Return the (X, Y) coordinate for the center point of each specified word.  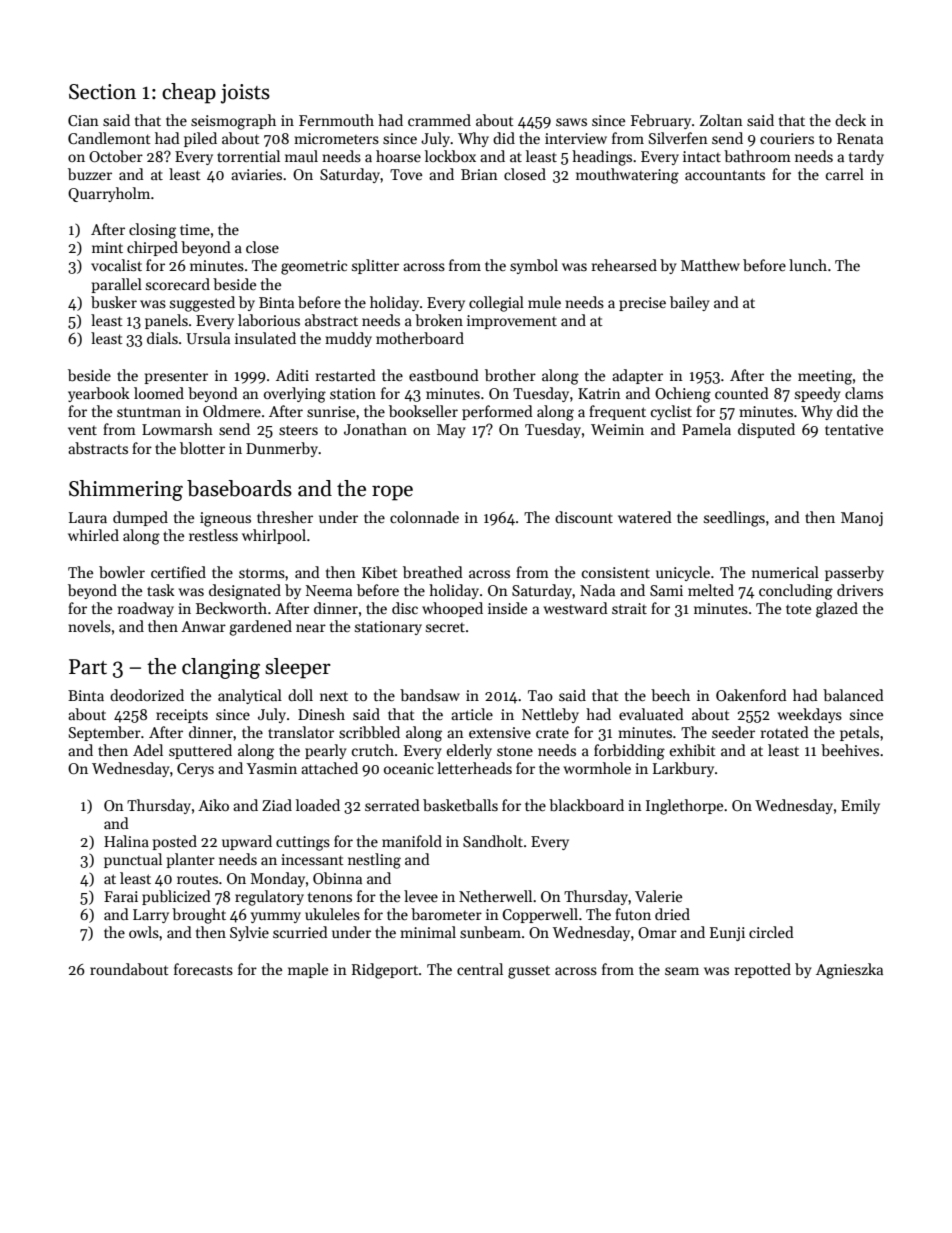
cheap (189, 93)
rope (392, 493)
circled (771, 932)
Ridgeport (385, 971)
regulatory (269, 898)
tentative (854, 429)
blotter (202, 448)
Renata (860, 138)
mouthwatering (627, 176)
